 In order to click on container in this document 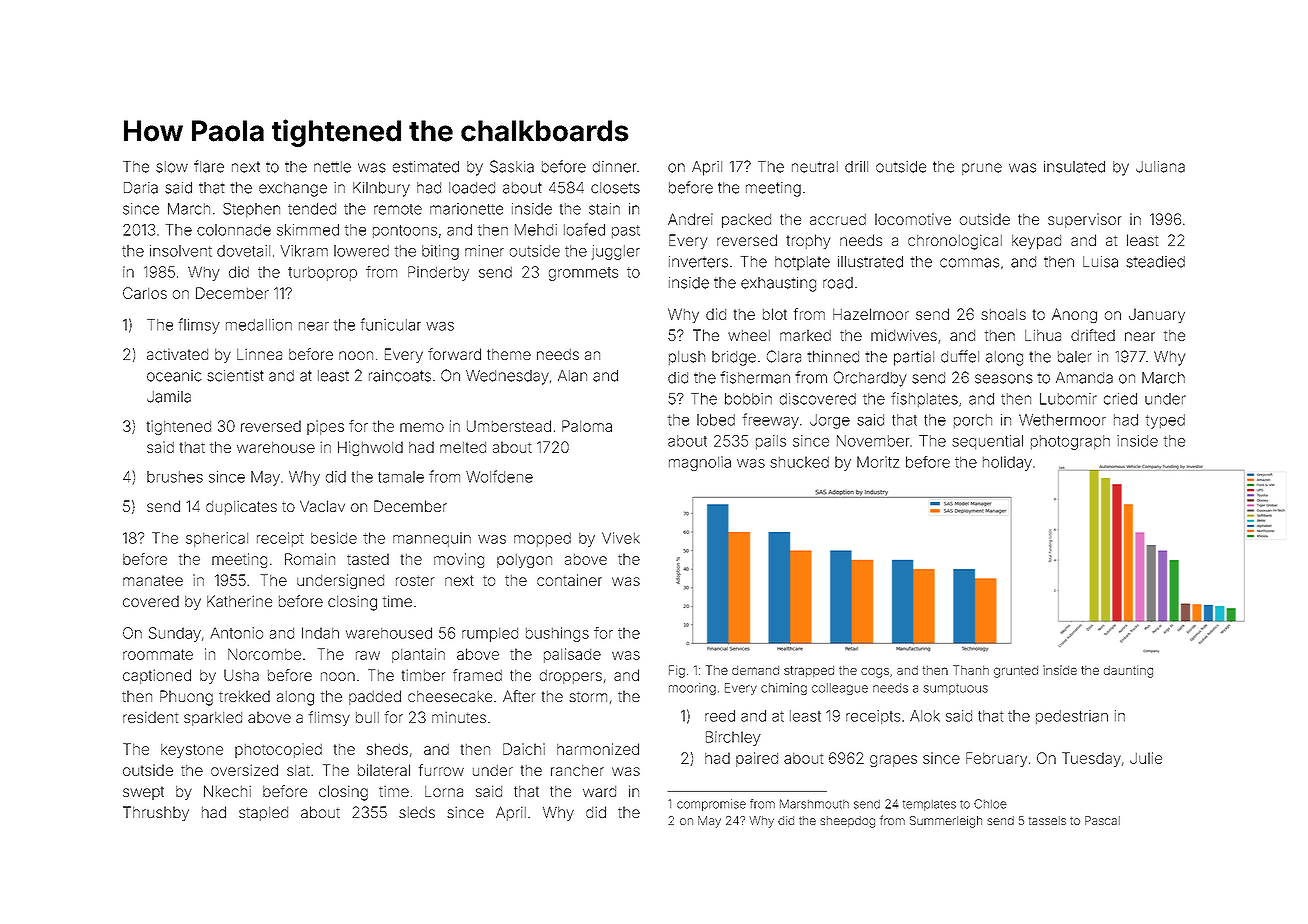, I will do `click(569, 580)`.
